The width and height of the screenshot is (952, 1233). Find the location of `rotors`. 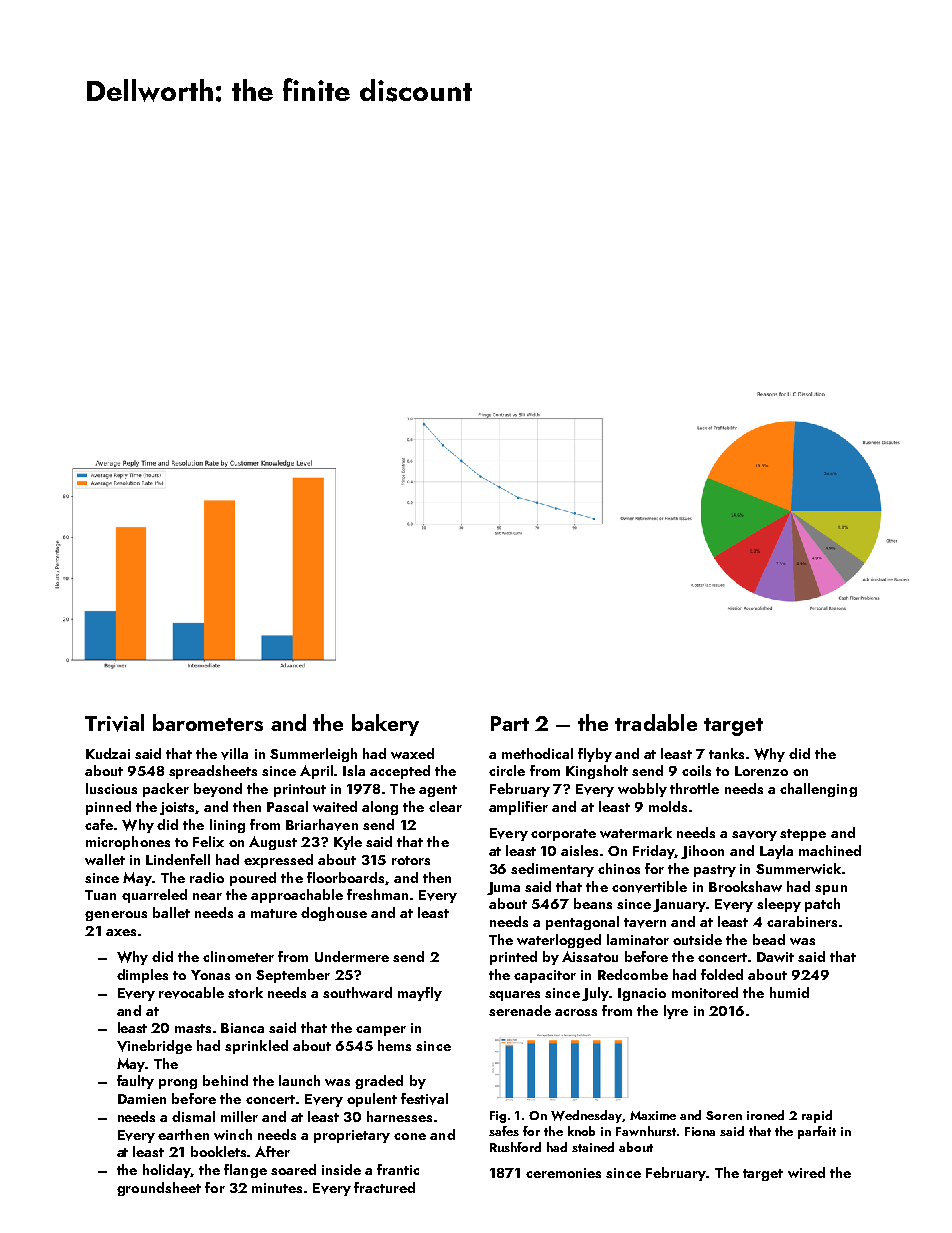

rotors is located at coordinates (411, 860).
